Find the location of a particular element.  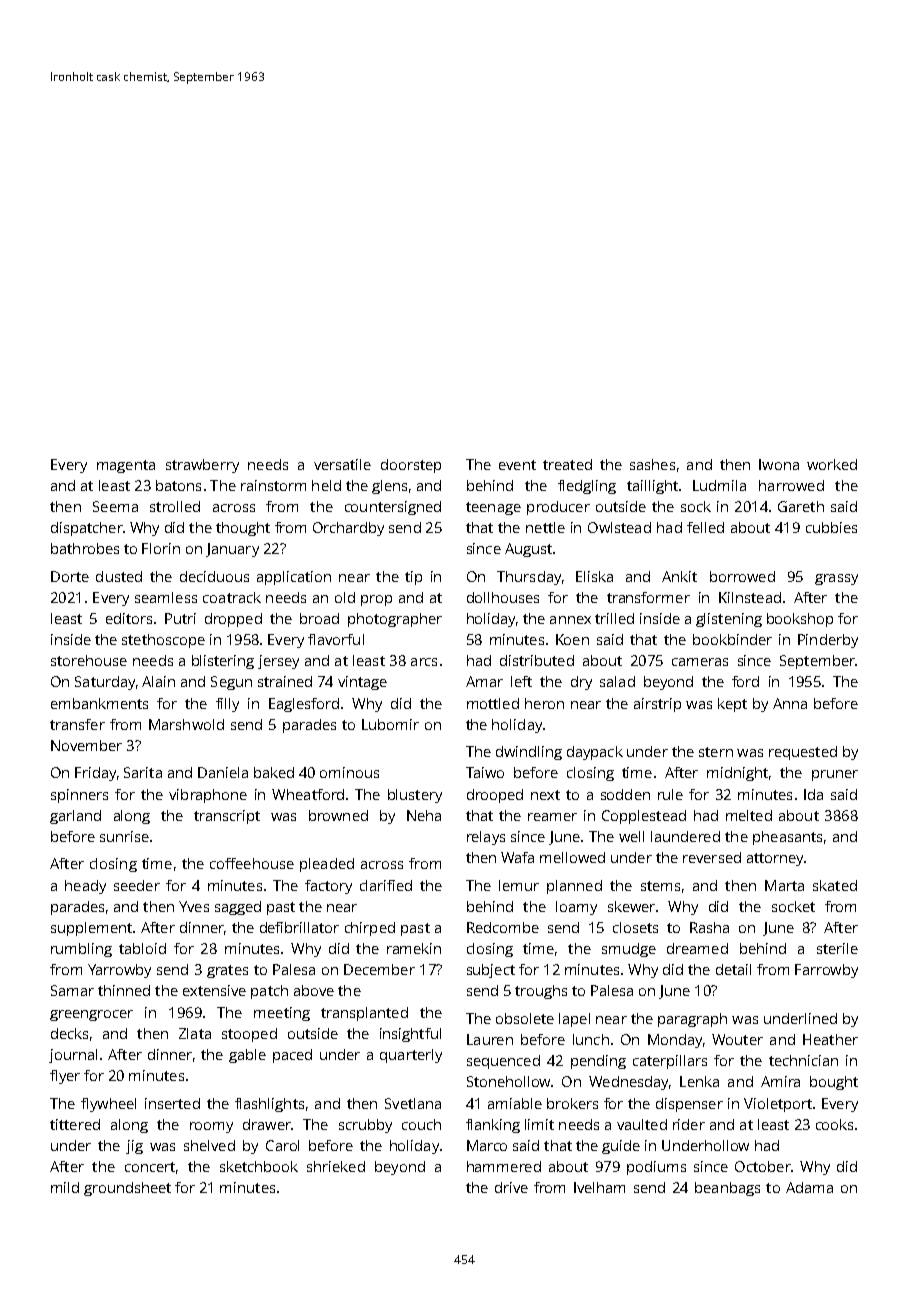

technician is located at coordinates (803, 1060).
